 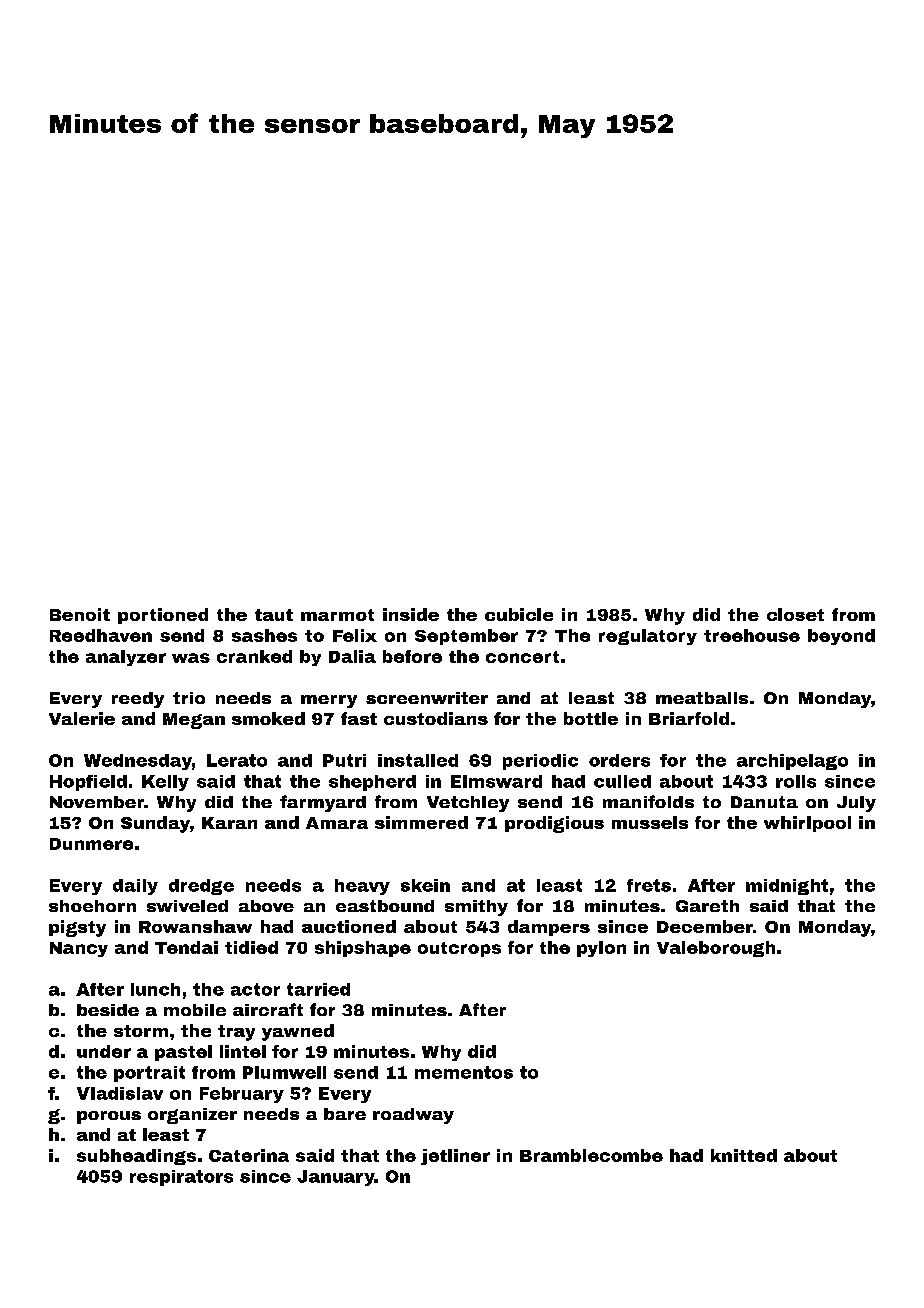 I want to click on closet, so click(x=795, y=614).
